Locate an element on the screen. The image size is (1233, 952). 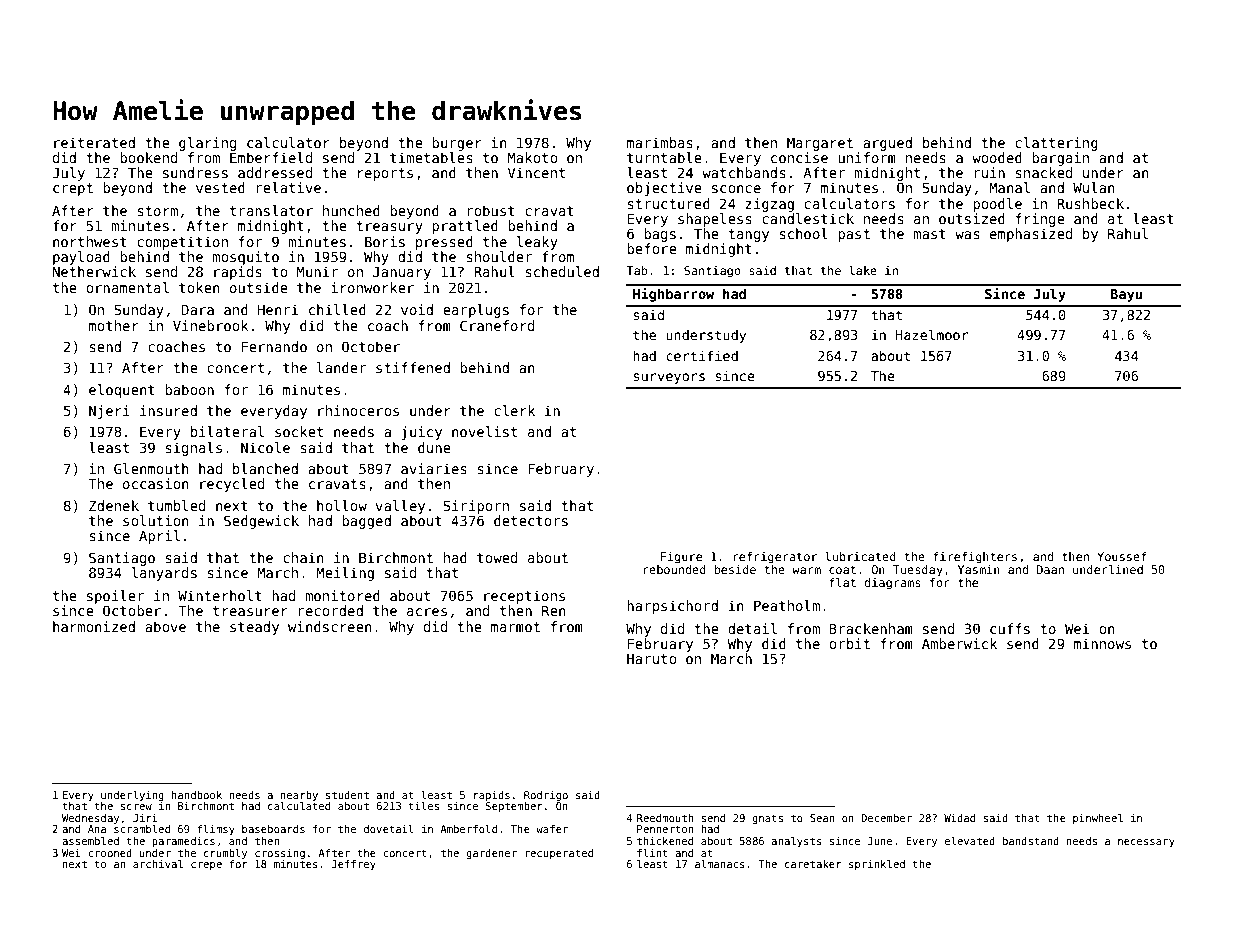
clattering is located at coordinates (1056, 144).
